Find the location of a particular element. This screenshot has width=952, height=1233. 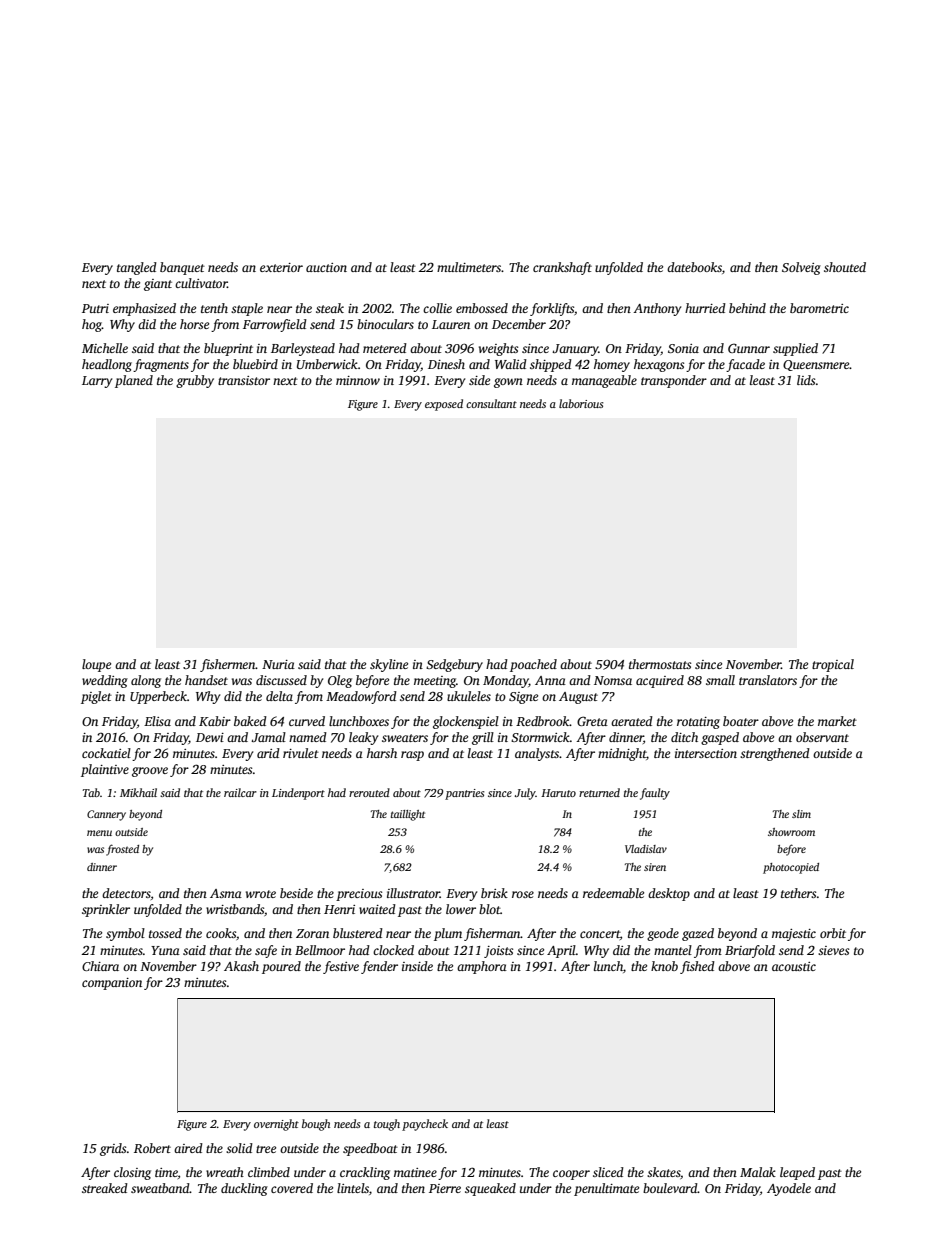

skates is located at coordinates (663, 1172).
